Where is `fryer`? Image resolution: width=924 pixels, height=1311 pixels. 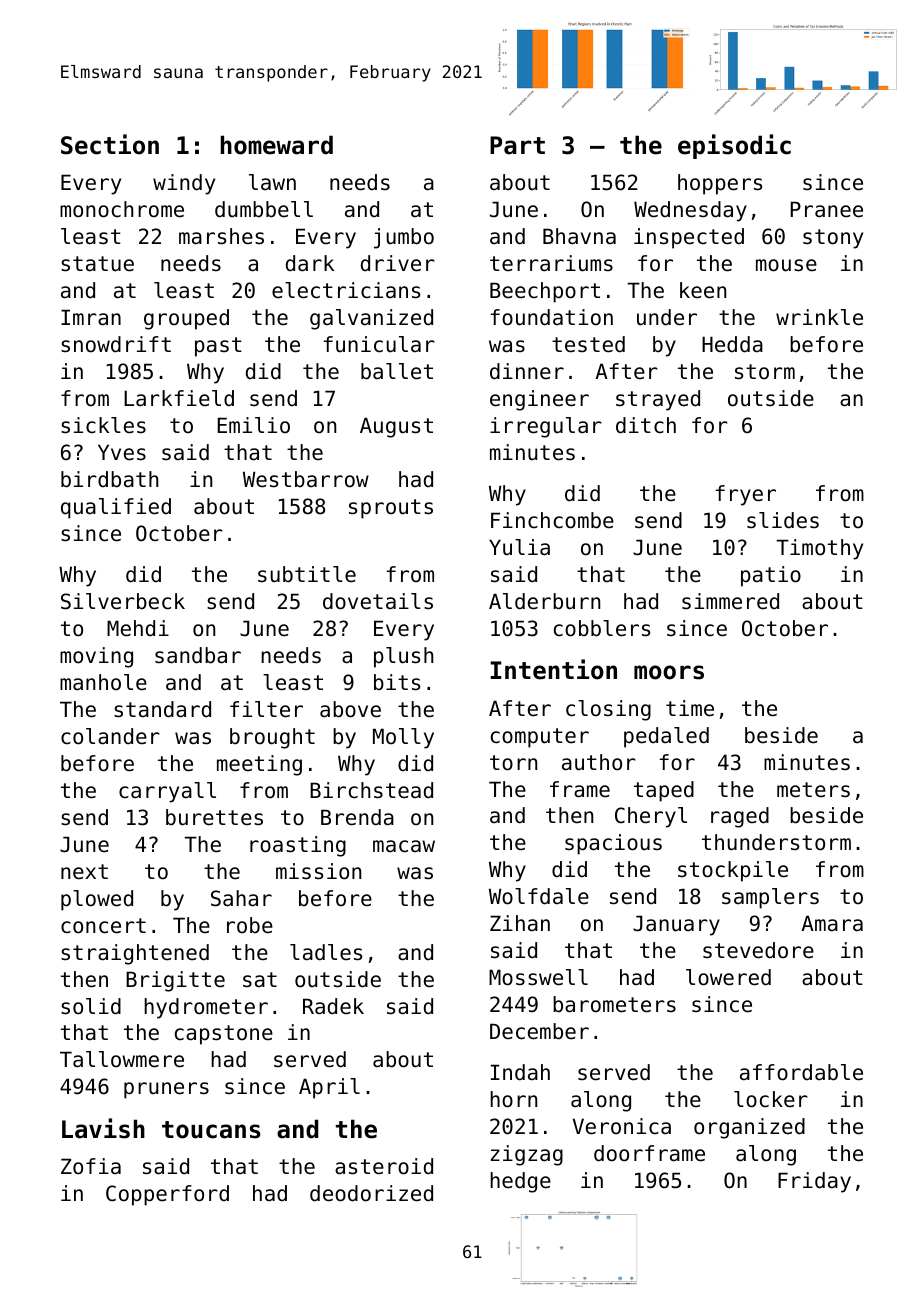
fryer is located at coordinates (745, 495).
